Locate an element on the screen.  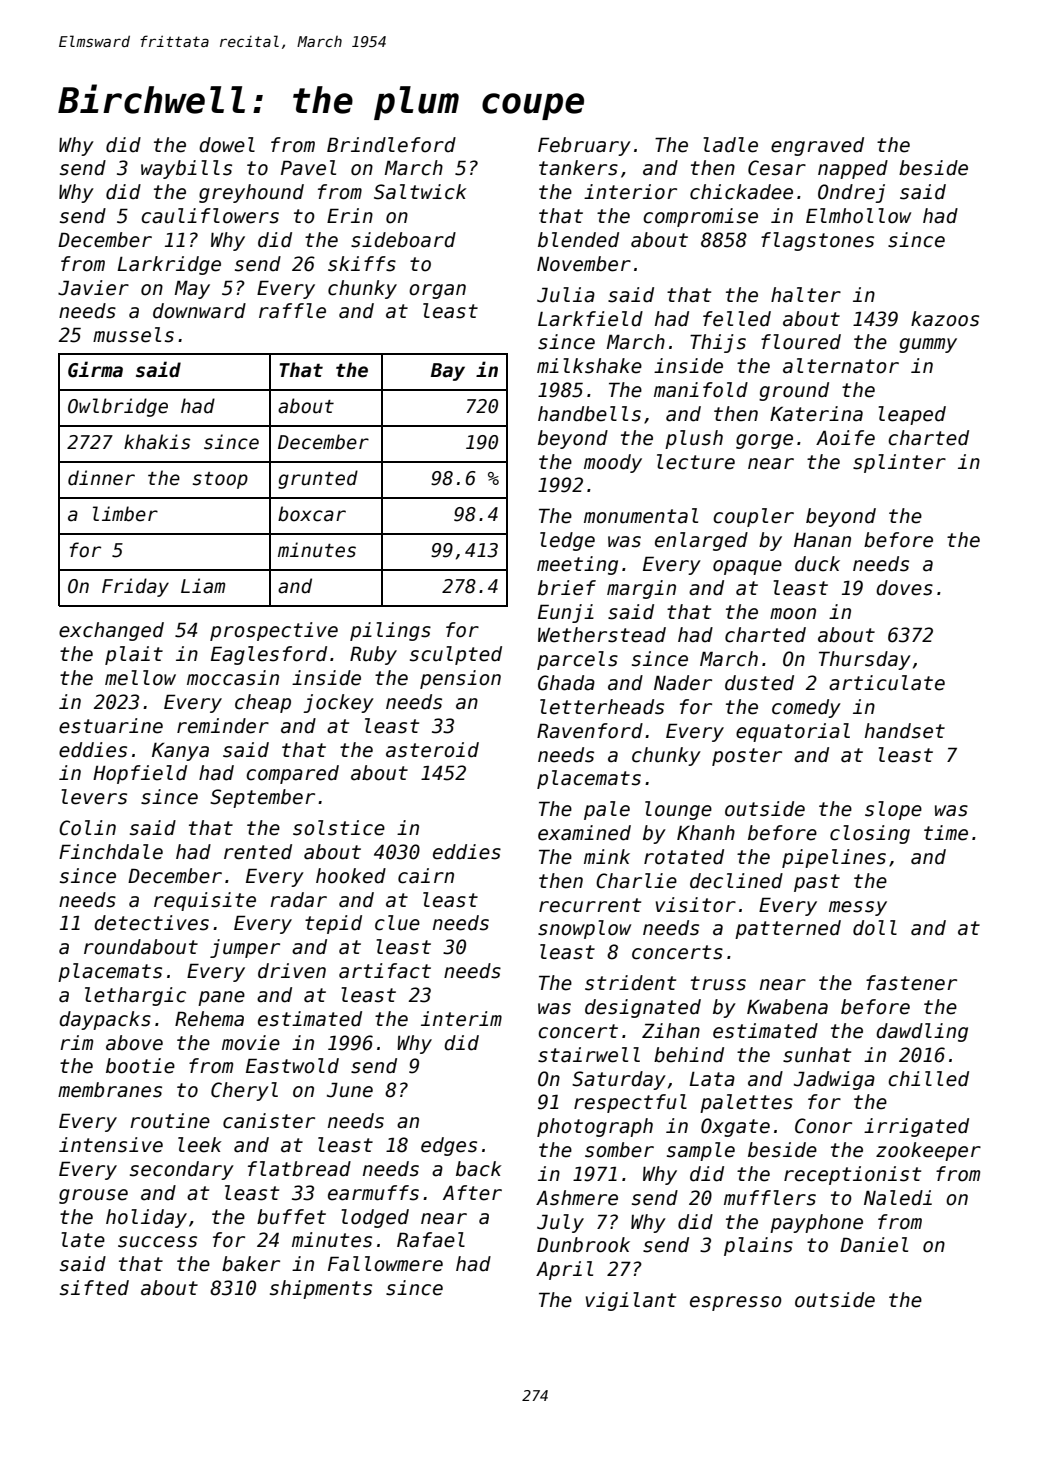
success is located at coordinates (157, 1242).
